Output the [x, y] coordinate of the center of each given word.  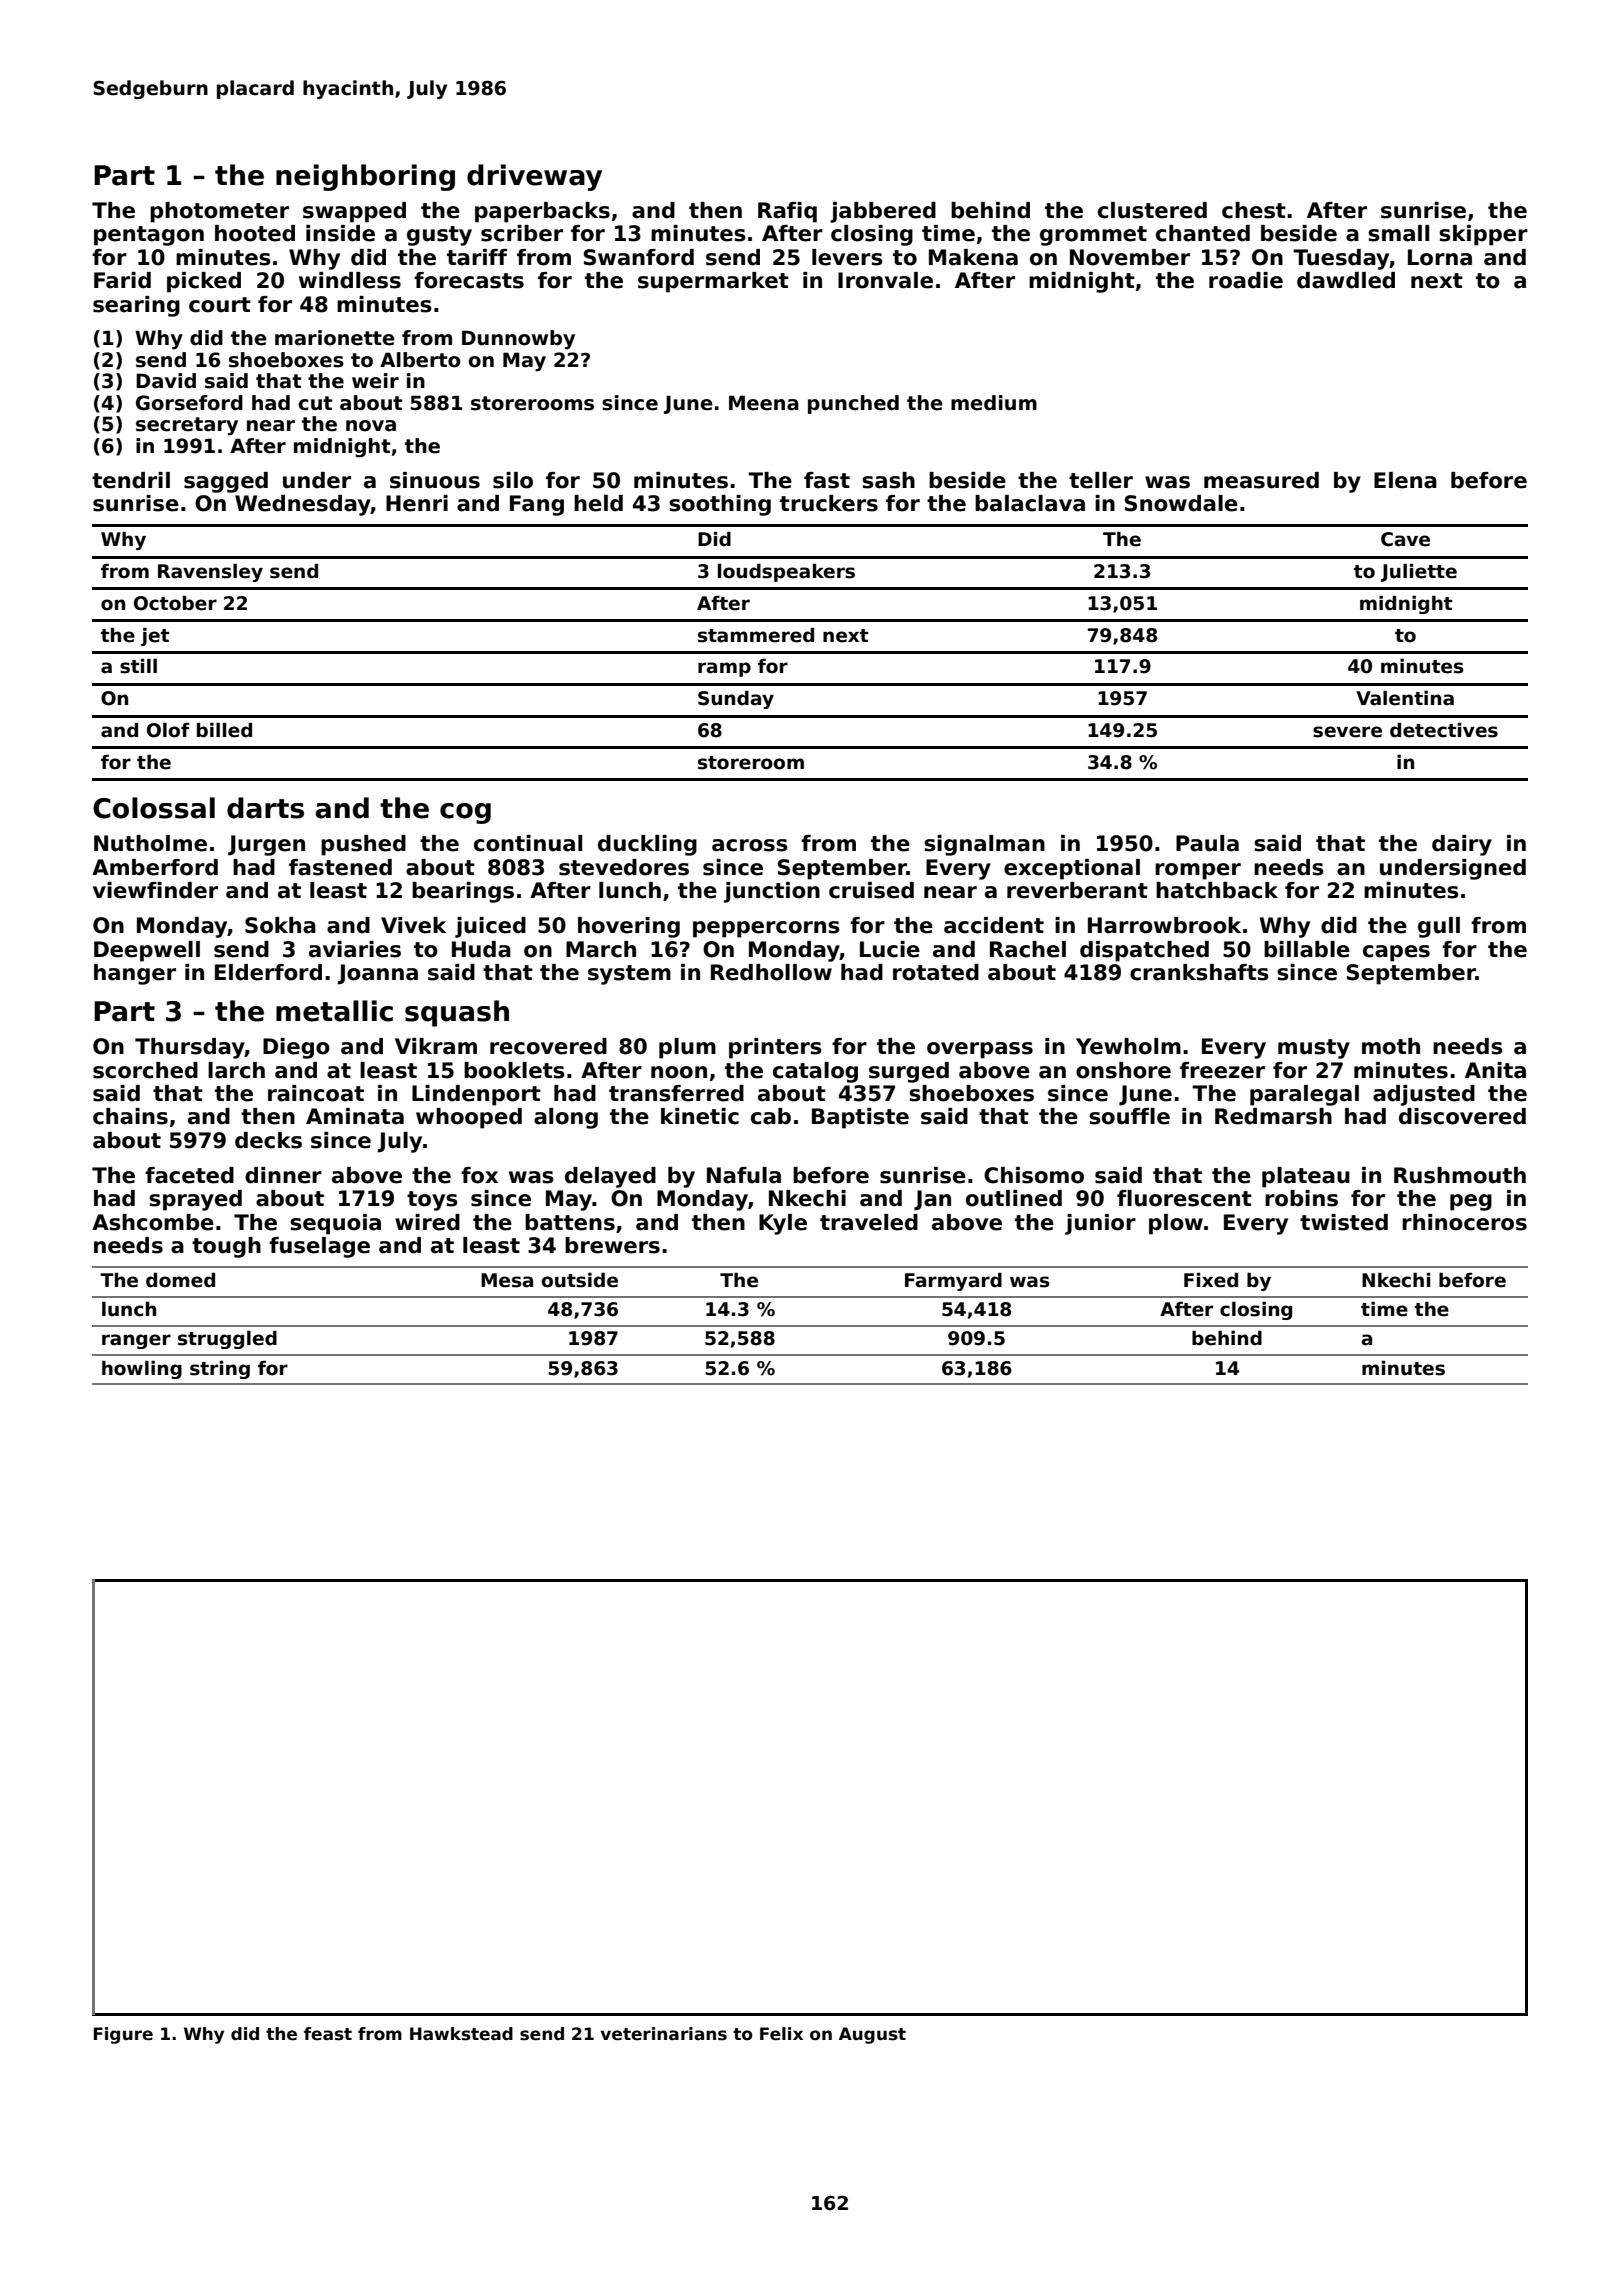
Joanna [377, 974]
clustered [1152, 210]
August [872, 2035]
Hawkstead [461, 2034]
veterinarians [664, 2034]
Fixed [1211, 1280]
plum [687, 1048]
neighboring [365, 177]
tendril [131, 480]
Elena [1405, 480]
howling [142, 1369]
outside [579, 1280]
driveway [534, 177]
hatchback [1217, 890]
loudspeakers [786, 572]
